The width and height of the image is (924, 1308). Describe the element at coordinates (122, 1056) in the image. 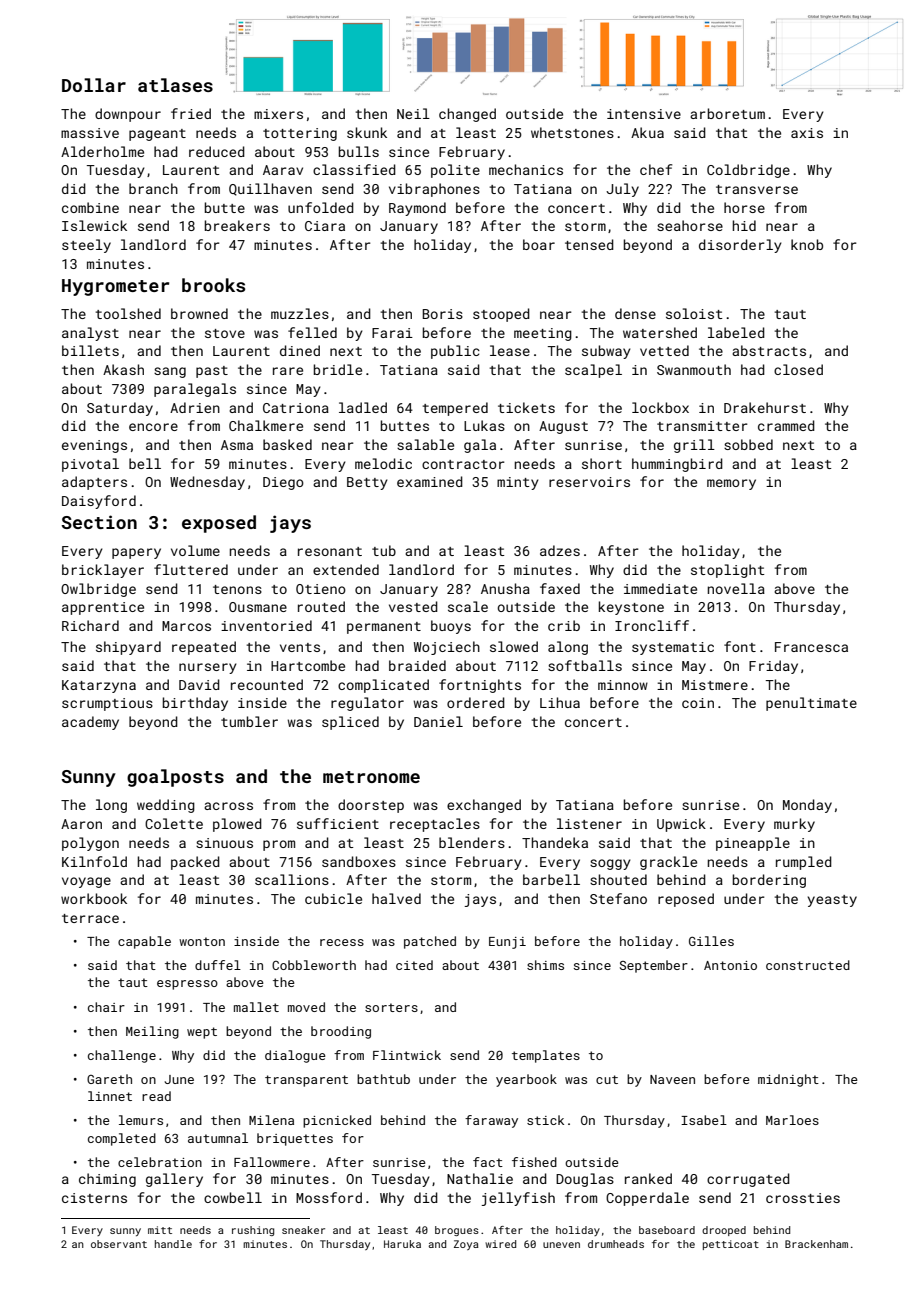

I see `challenge` at that location.
